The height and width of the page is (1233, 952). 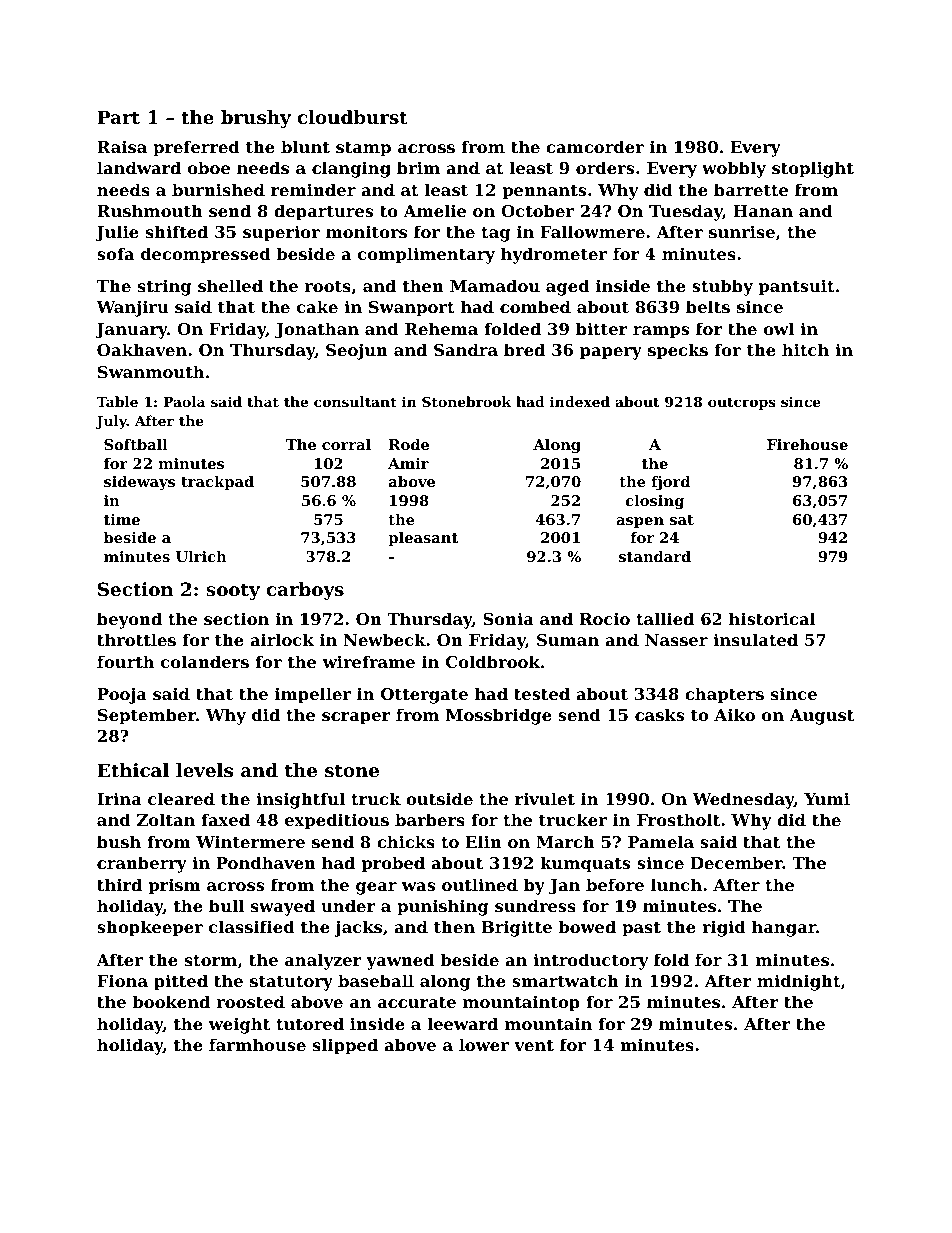 I want to click on Tuesday, so click(x=686, y=212).
